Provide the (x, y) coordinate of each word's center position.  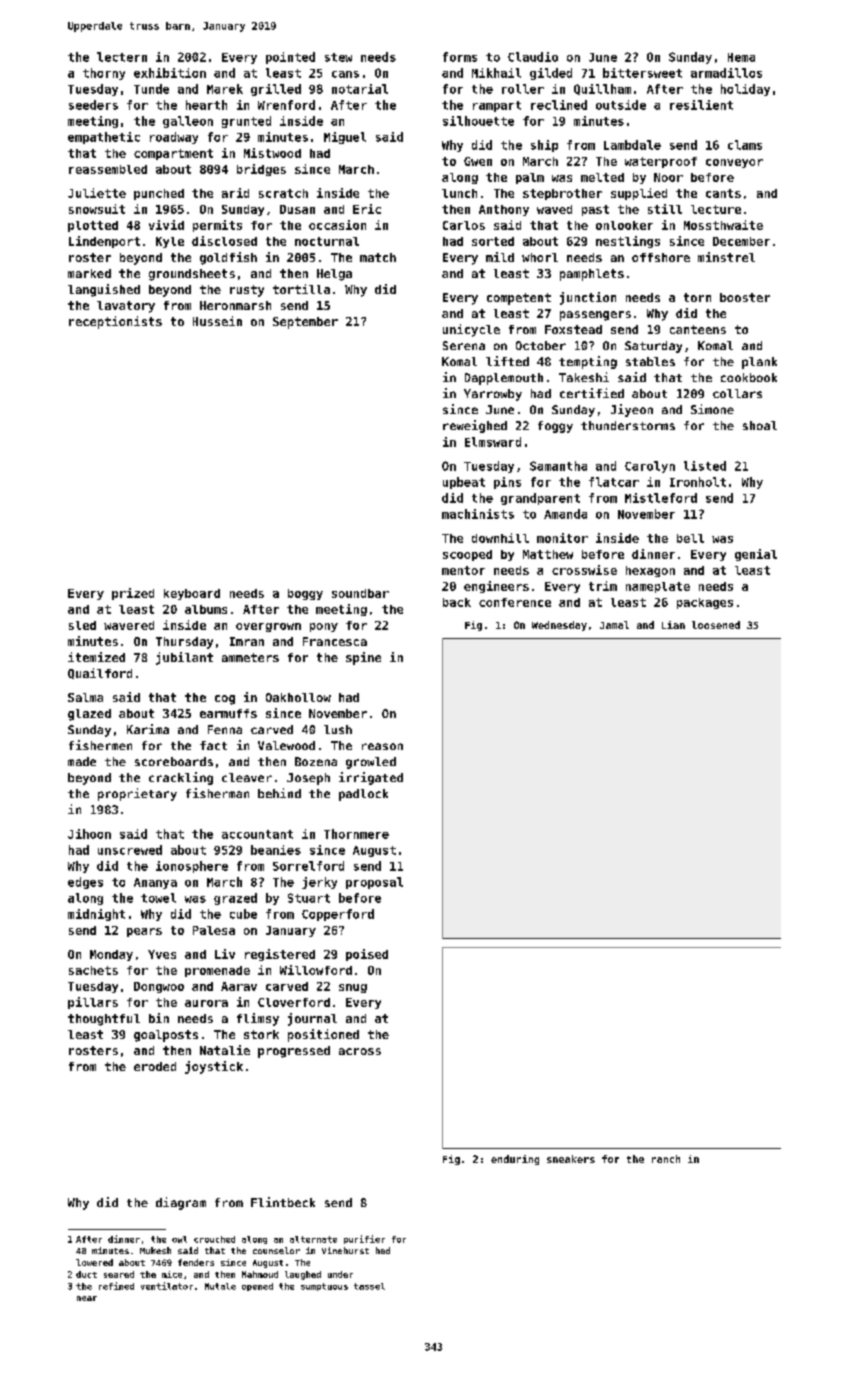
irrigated (371, 778)
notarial (360, 89)
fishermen (100, 745)
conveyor (734, 163)
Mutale (220, 1286)
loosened (716, 625)
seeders (93, 105)
